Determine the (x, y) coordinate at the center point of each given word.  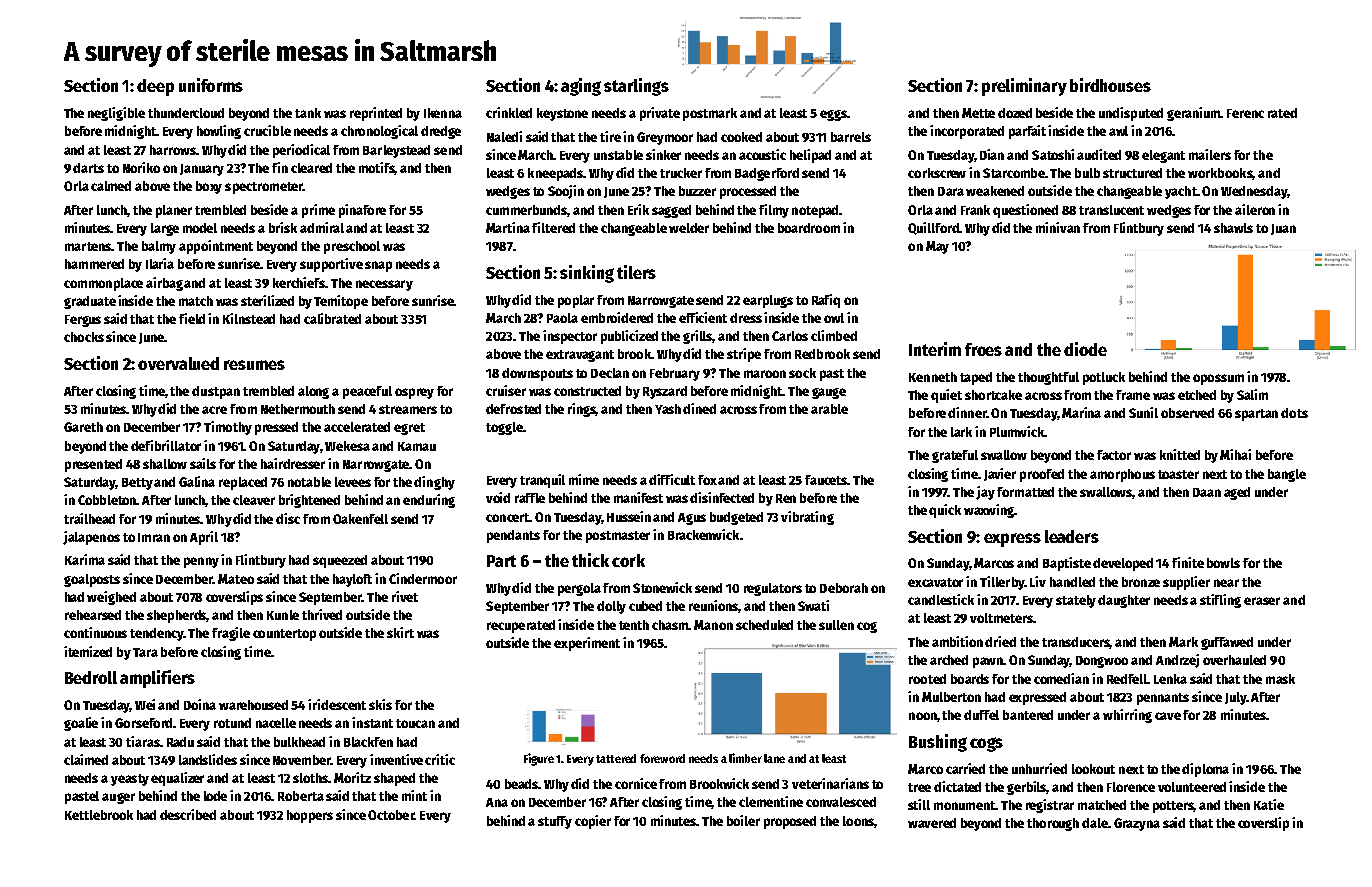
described (188, 814)
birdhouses (1110, 85)
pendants (513, 536)
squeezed (340, 561)
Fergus (83, 321)
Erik (638, 209)
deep (155, 87)
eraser (1262, 601)
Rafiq (826, 301)
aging (581, 87)
